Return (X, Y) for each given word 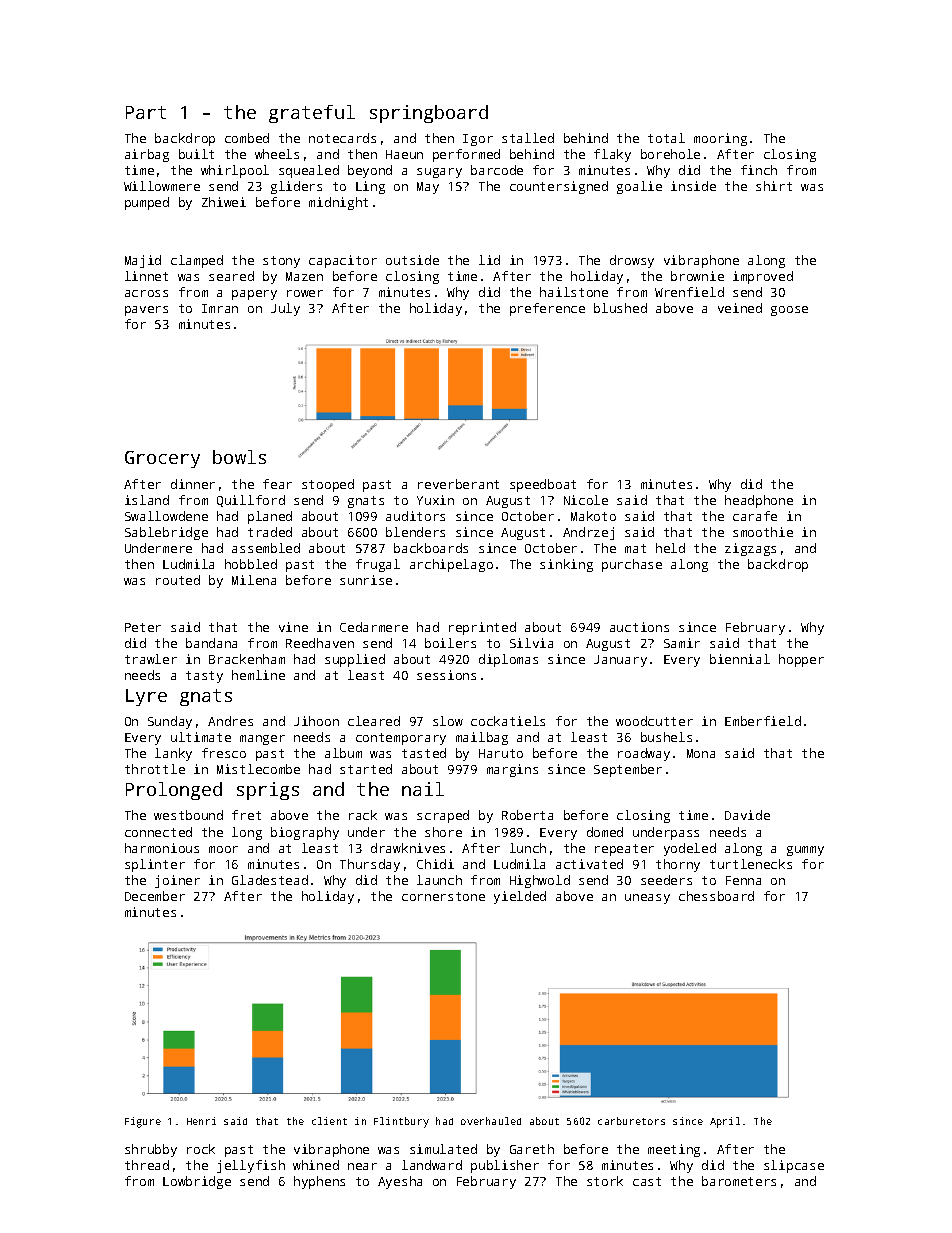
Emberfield (763, 721)
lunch (528, 848)
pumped (147, 203)
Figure (143, 1122)
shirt (774, 186)
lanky (173, 754)
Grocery (162, 459)
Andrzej (588, 533)
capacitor (343, 261)
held (670, 548)
